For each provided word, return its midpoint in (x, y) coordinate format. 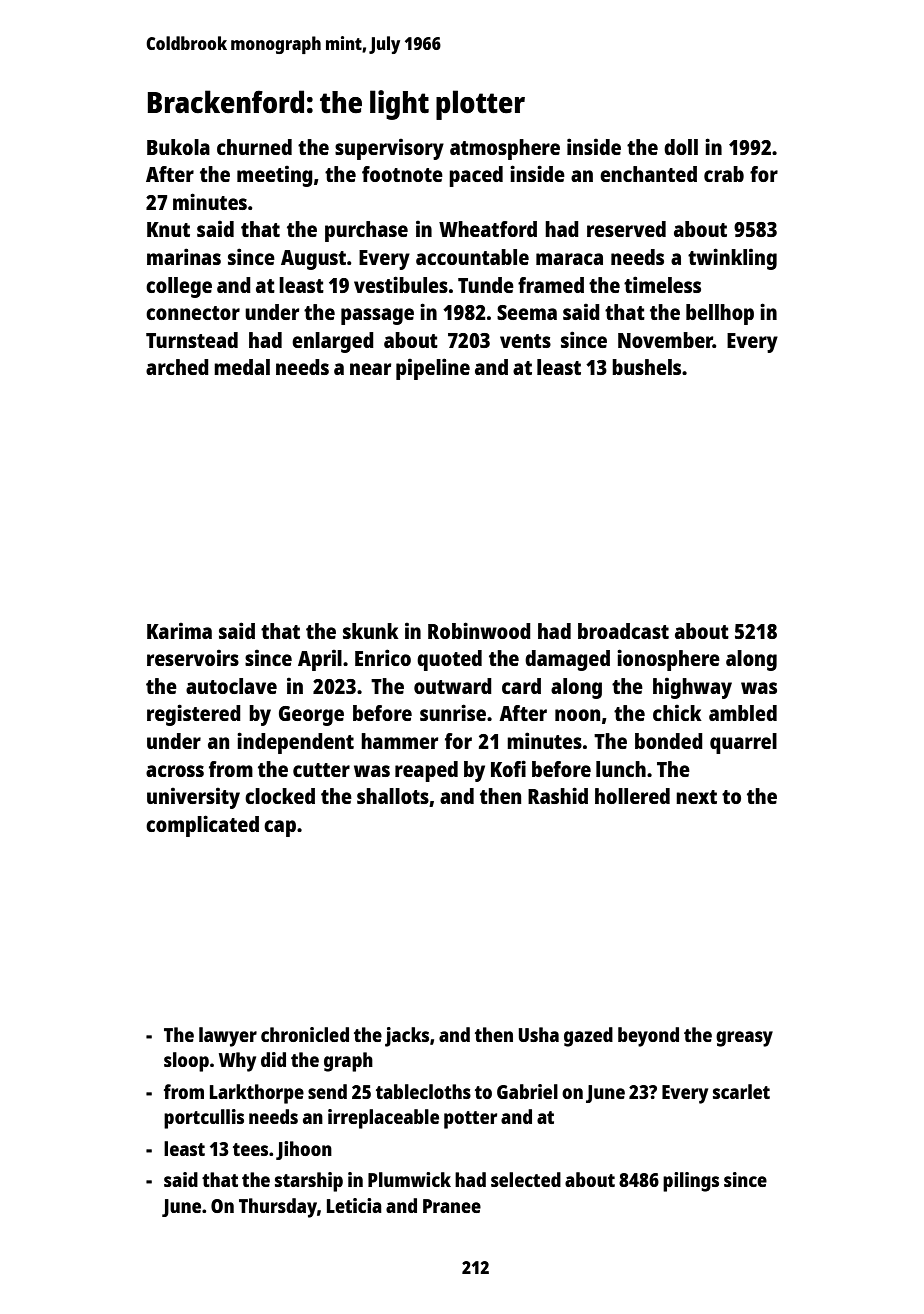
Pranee (452, 1206)
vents (525, 341)
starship (309, 1182)
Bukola (178, 147)
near (370, 369)
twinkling (732, 259)
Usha (538, 1034)
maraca (569, 259)
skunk (371, 631)
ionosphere (668, 660)
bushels (646, 367)
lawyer (228, 1037)
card (521, 686)
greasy (744, 1039)
